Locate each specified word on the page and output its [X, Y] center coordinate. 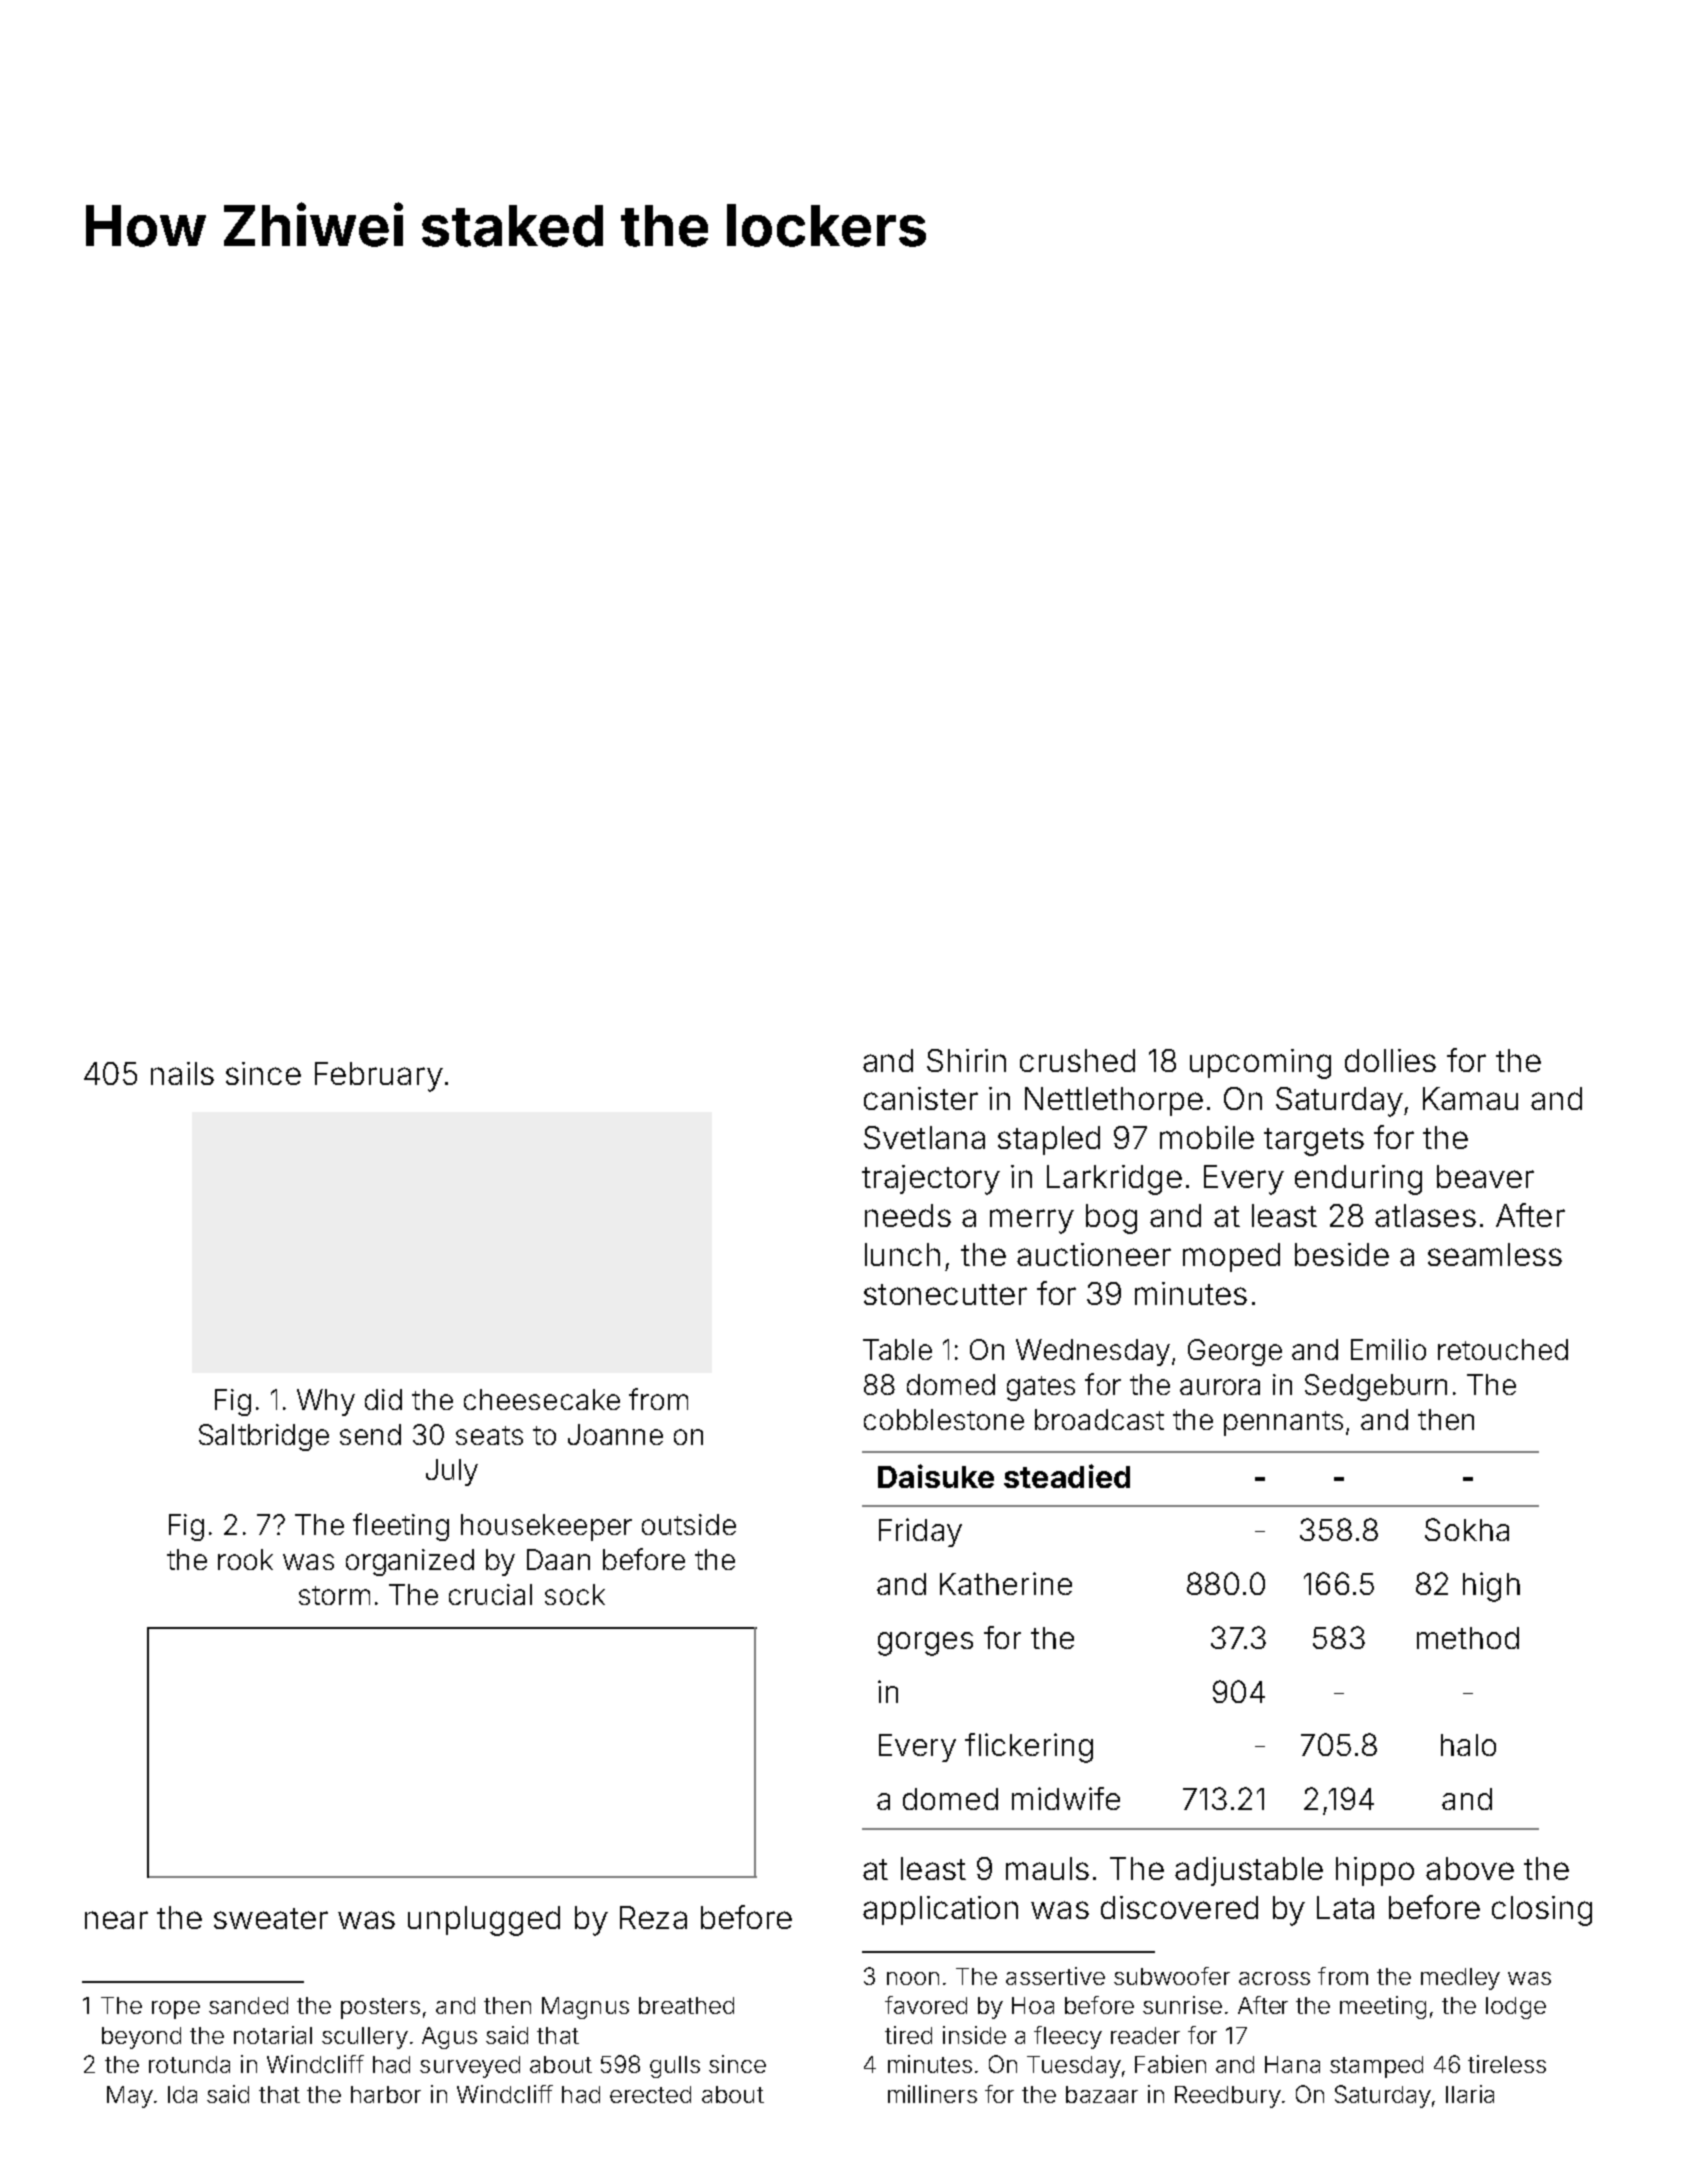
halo [1468, 1745]
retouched [1503, 1349]
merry [1032, 1221]
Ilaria [1470, 2094]
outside [689, 1524]
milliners [932, 2094]
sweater [271, 1918]
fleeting [401, 1527]
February [379, 1077]
